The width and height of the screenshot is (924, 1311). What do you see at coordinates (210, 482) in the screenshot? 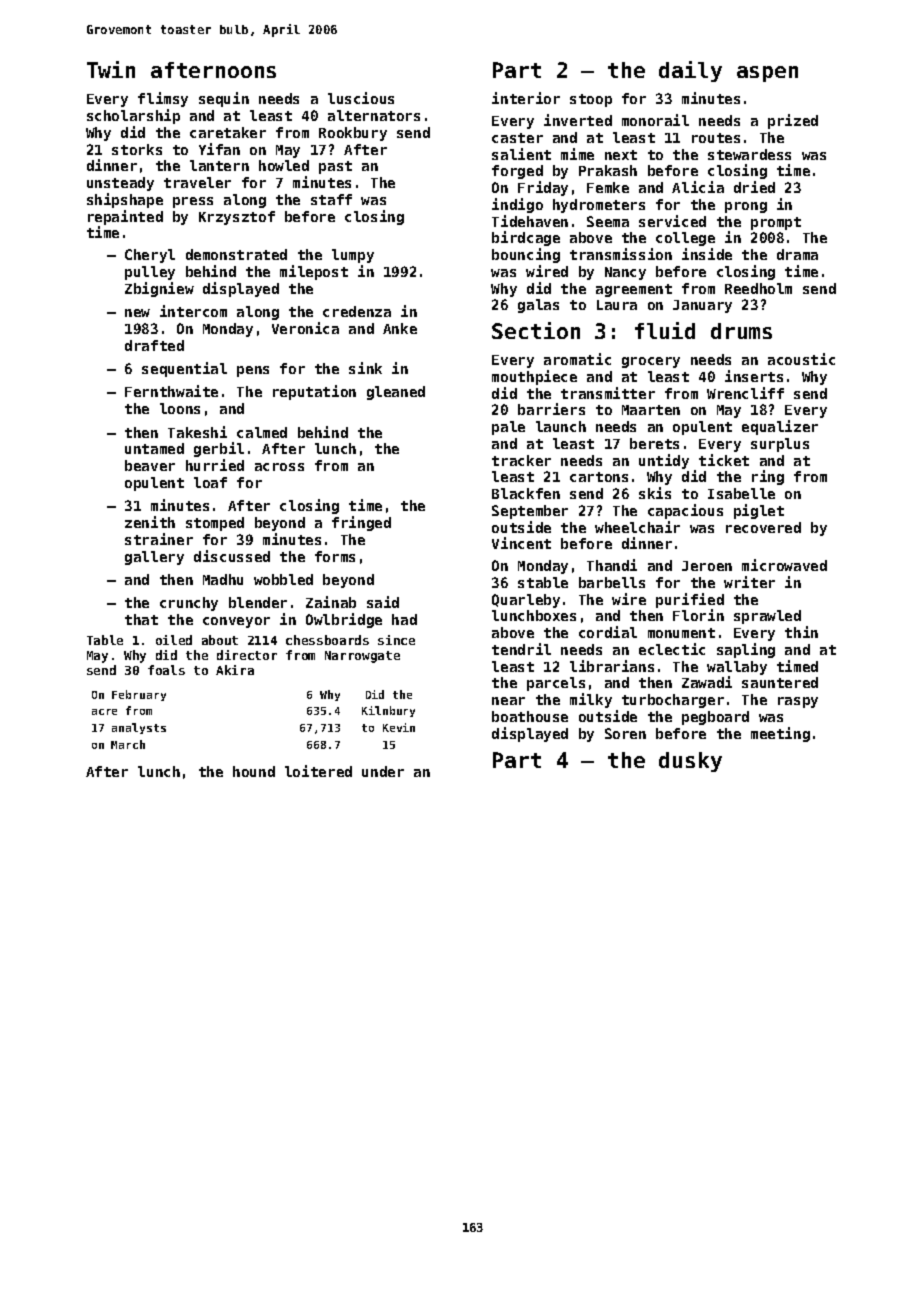
I see `loaf` at bounding box center [210, 482].
